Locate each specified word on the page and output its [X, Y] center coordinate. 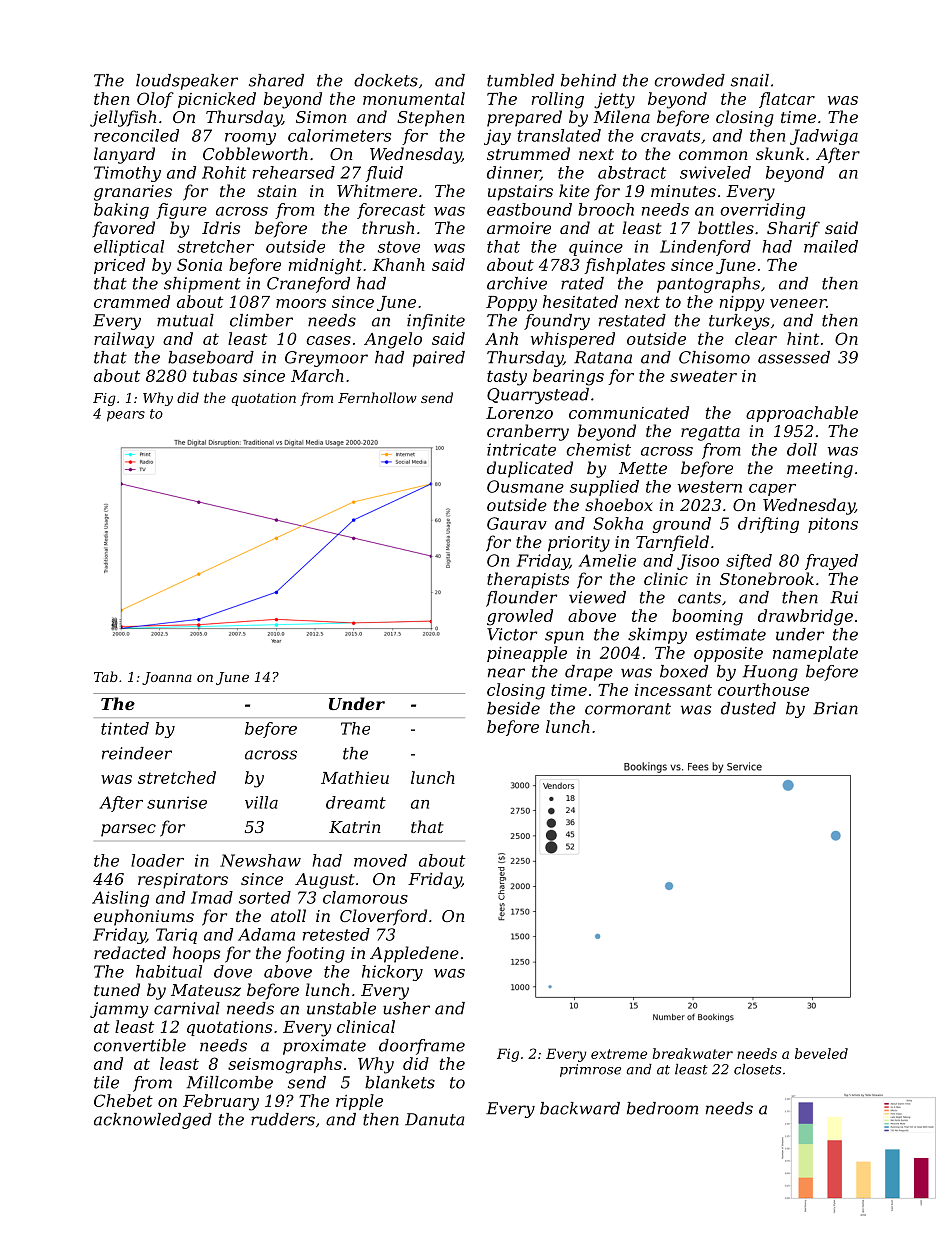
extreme [619, 1054]
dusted [748, 708]
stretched [177, 777]
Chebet [123, 1100]
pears [126, 416]
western [710, 487]
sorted [265, 897]
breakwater [692, 1053]
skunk [780, 153]
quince [596, 248]
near [506, 673]
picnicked [217, 100]
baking [121, 211]
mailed [831, 246]
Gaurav [517, 523]
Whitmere [377, 190]
